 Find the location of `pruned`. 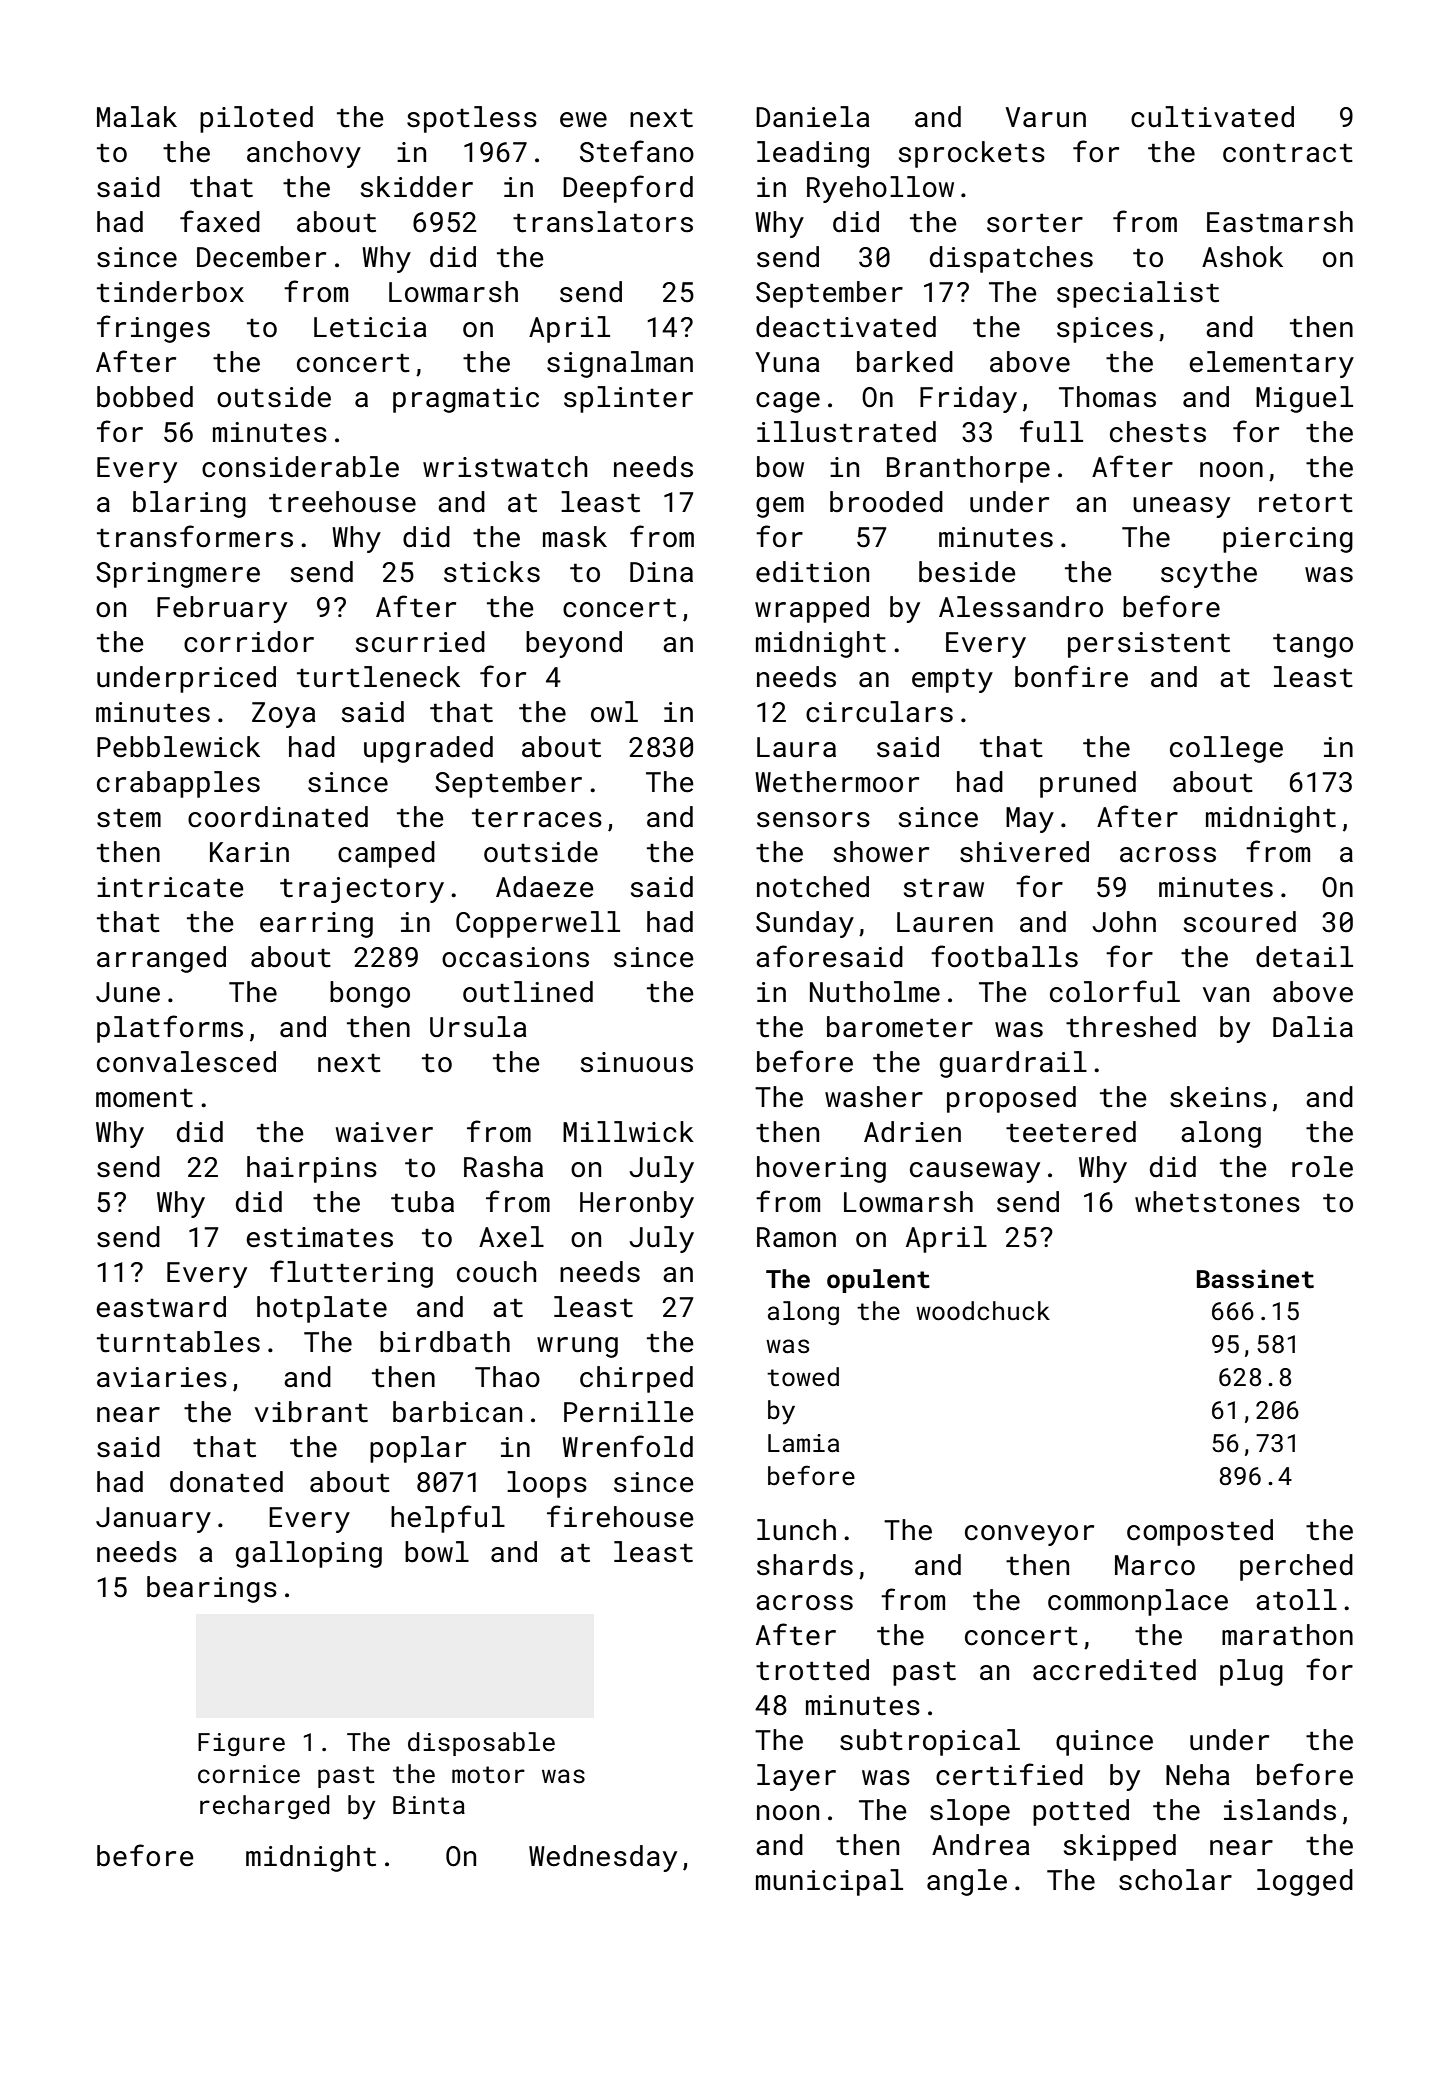

pruned is located at coordinates (1088, 784).
